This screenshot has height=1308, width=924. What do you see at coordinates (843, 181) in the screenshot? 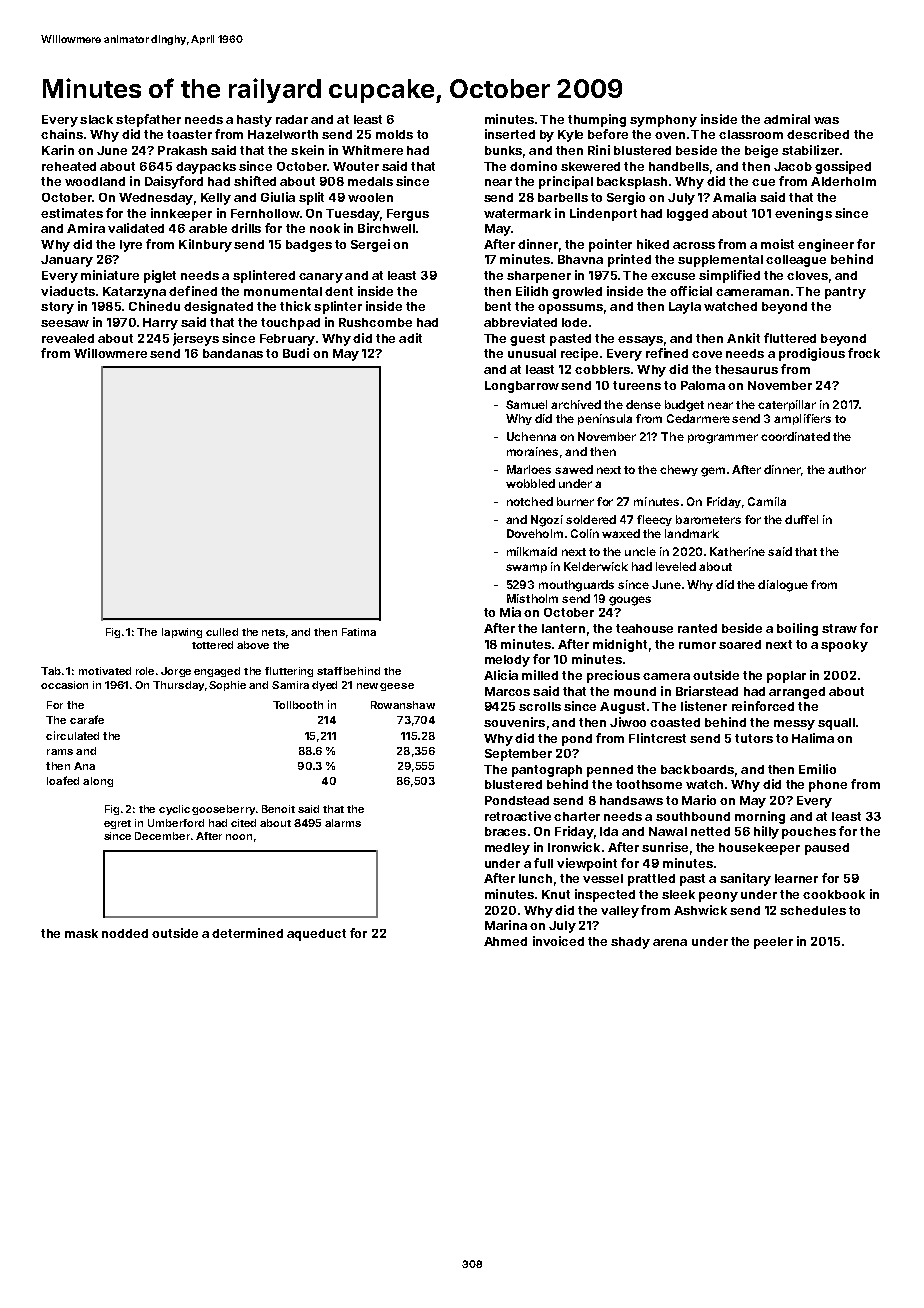
I see `Alderholm` at bounding box center [843, 181].
